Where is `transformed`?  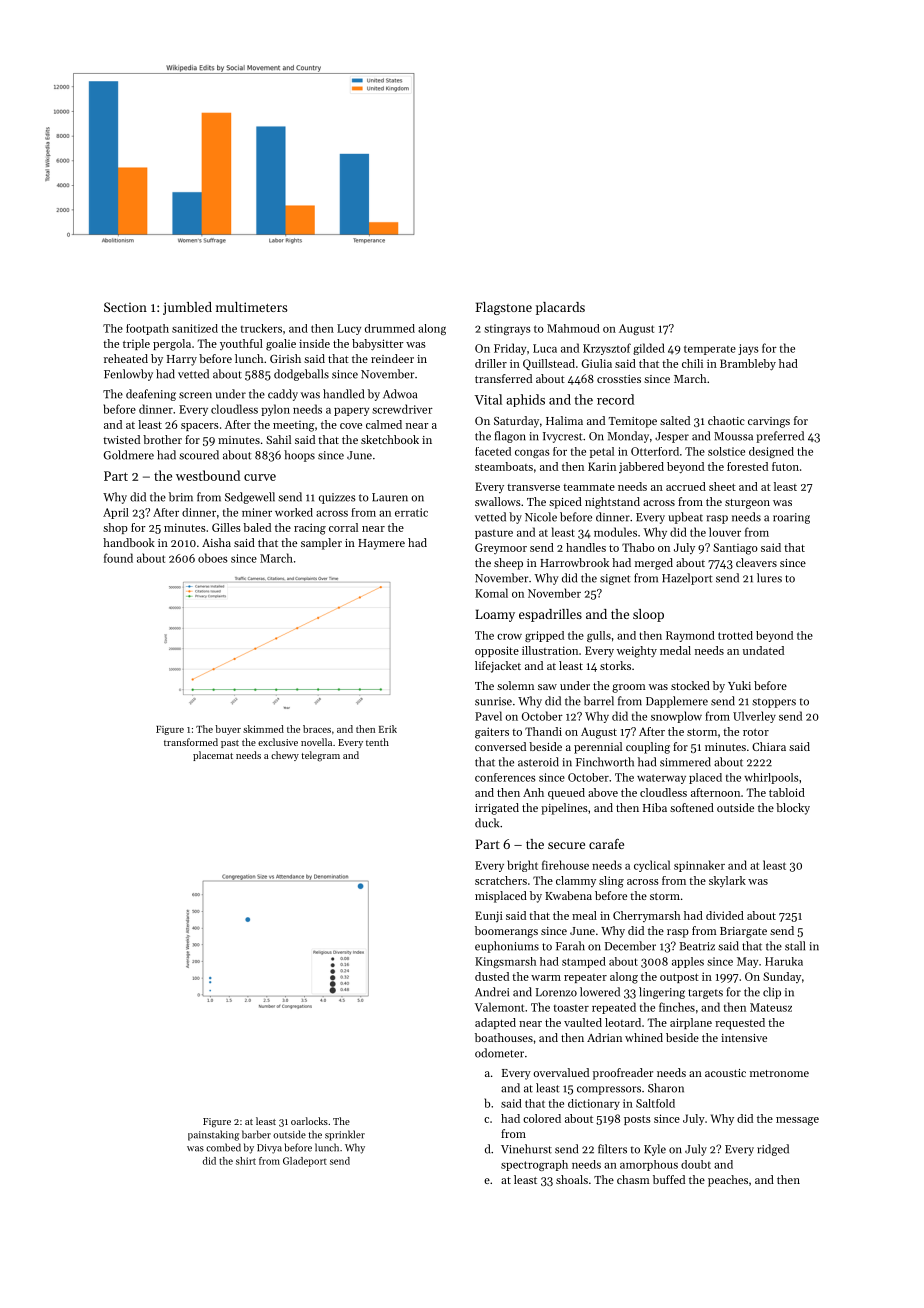 transformed is located at coordinates (191, 742).
